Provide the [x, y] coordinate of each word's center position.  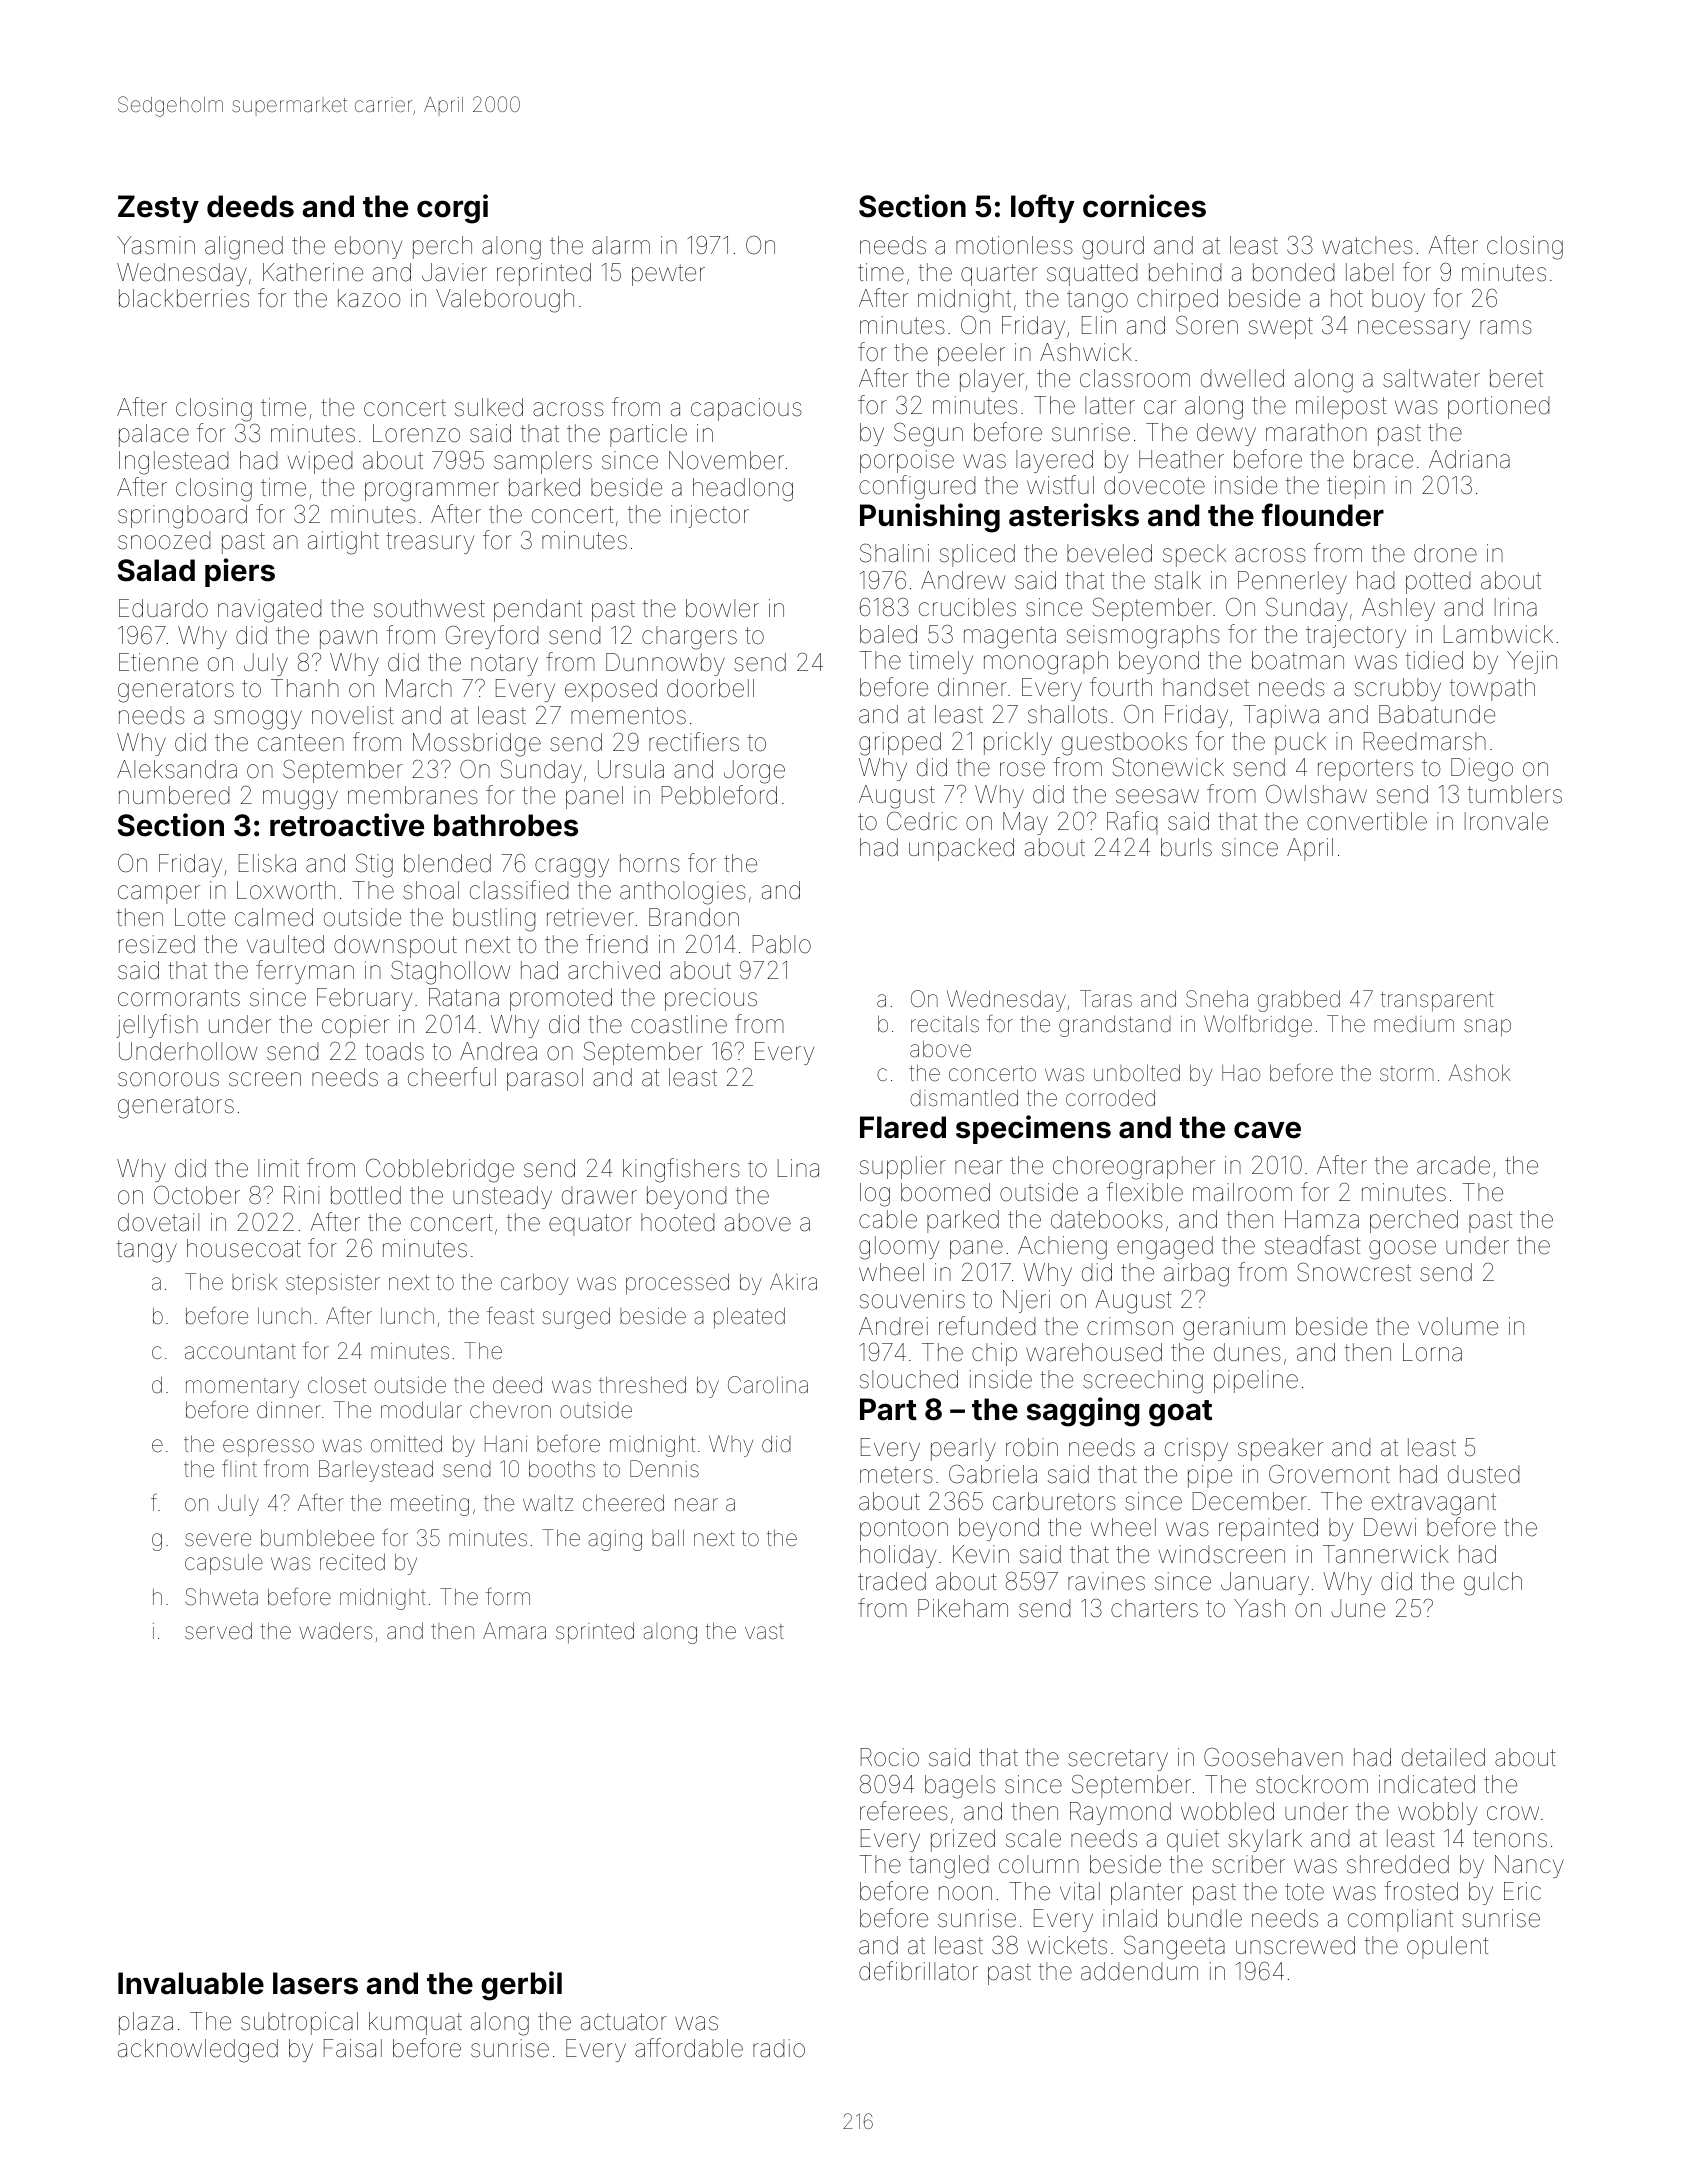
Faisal [353, 2048]
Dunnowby [665, 664]
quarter [999, 275]
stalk [1178, 580]
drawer [599, 1195]
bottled [366, 1195]
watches [1367, 245]
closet [337, 1385]
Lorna [1432, 1352]
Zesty [158, 209]
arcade [1453, 1165]
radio [779, 2048]
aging [615, 1540]
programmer [432, 492]
